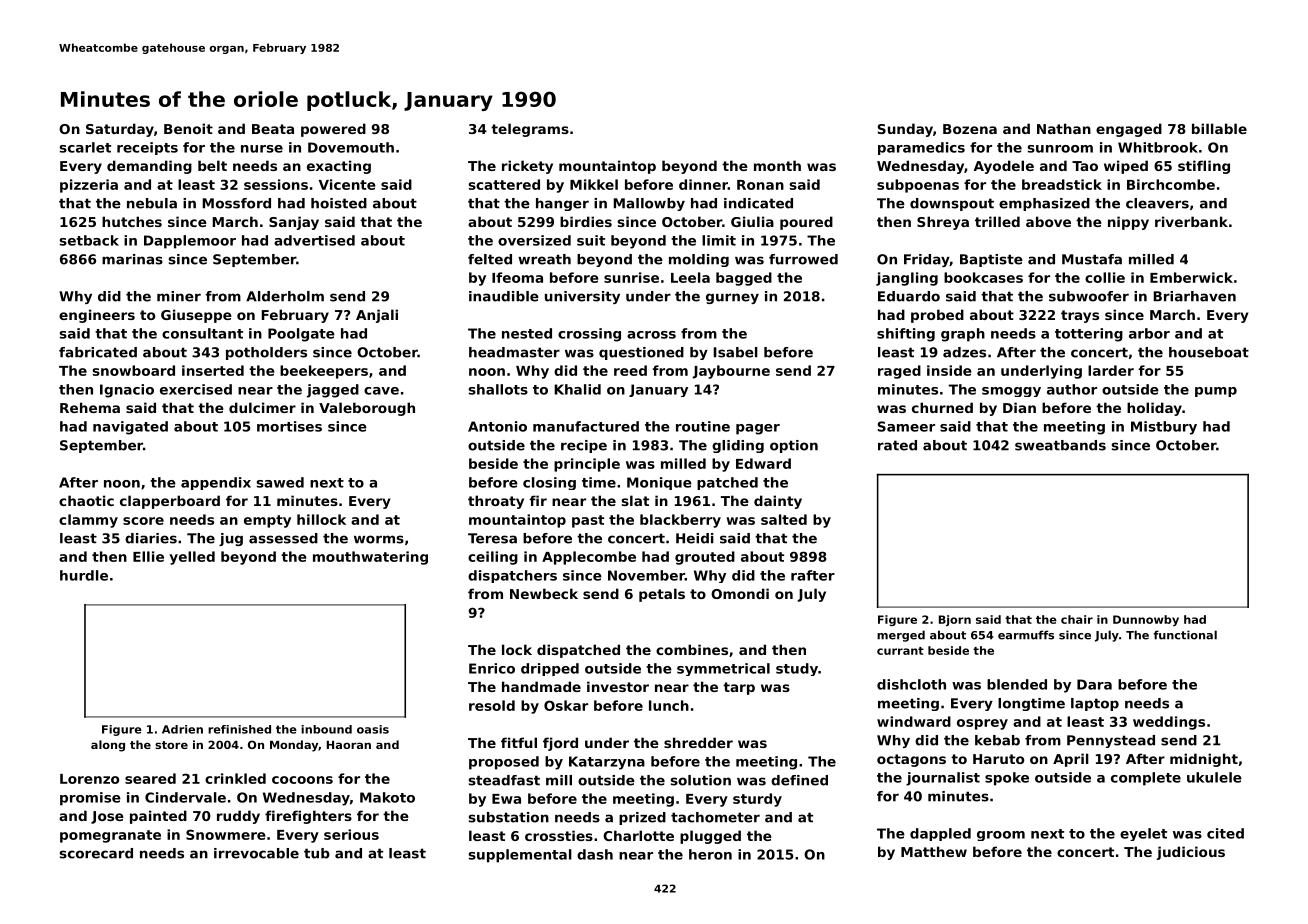 This screenshot has width=1308, height=924. I want to click on lunch, so click(669, 705).
